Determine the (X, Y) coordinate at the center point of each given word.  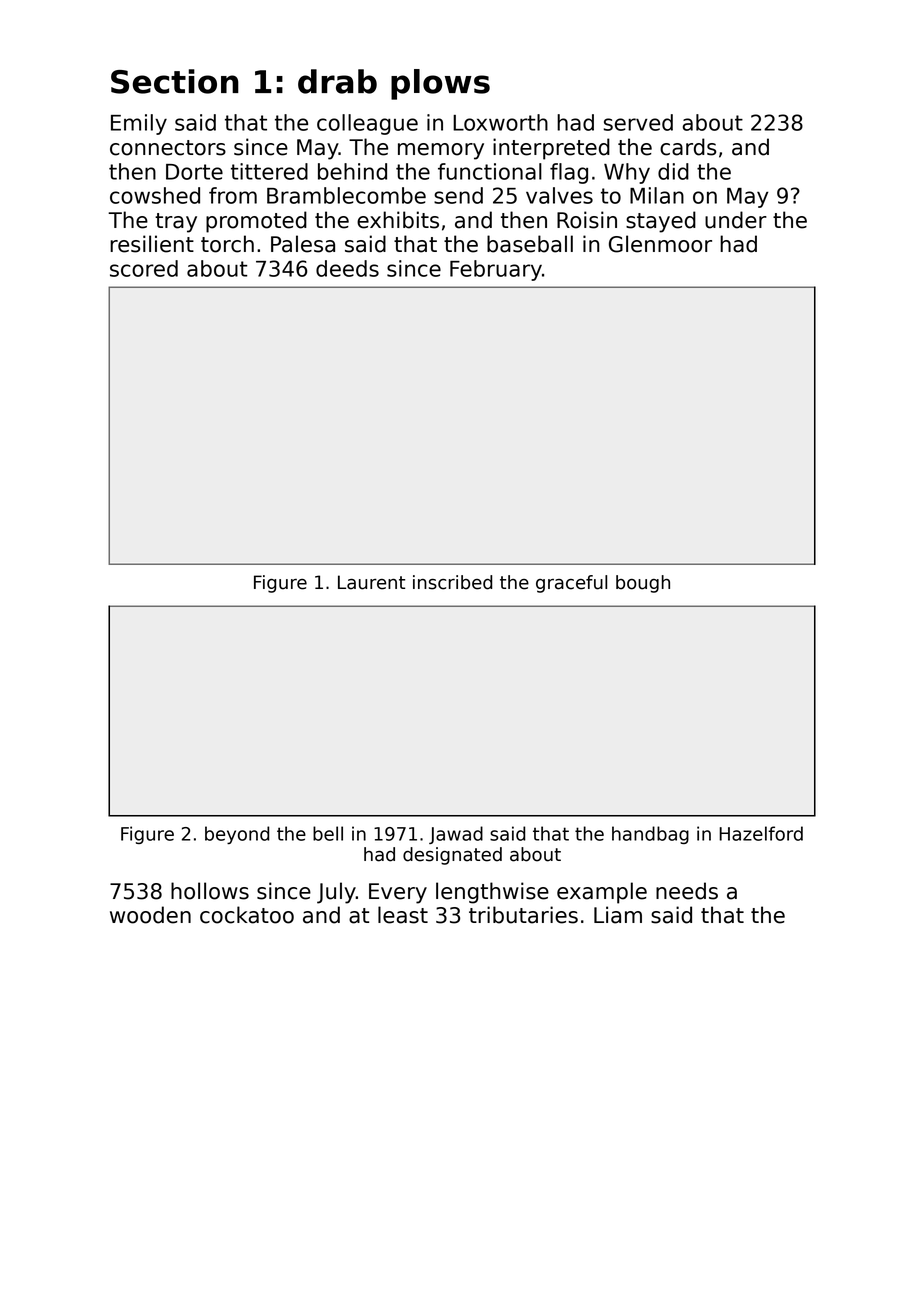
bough (643, 584)
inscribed (452, 582)
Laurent (371, 582)
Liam (618, 915)
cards (688, 147)
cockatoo (247, 915)
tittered (269, 171)
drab (337, 81)
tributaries (523, 915)
